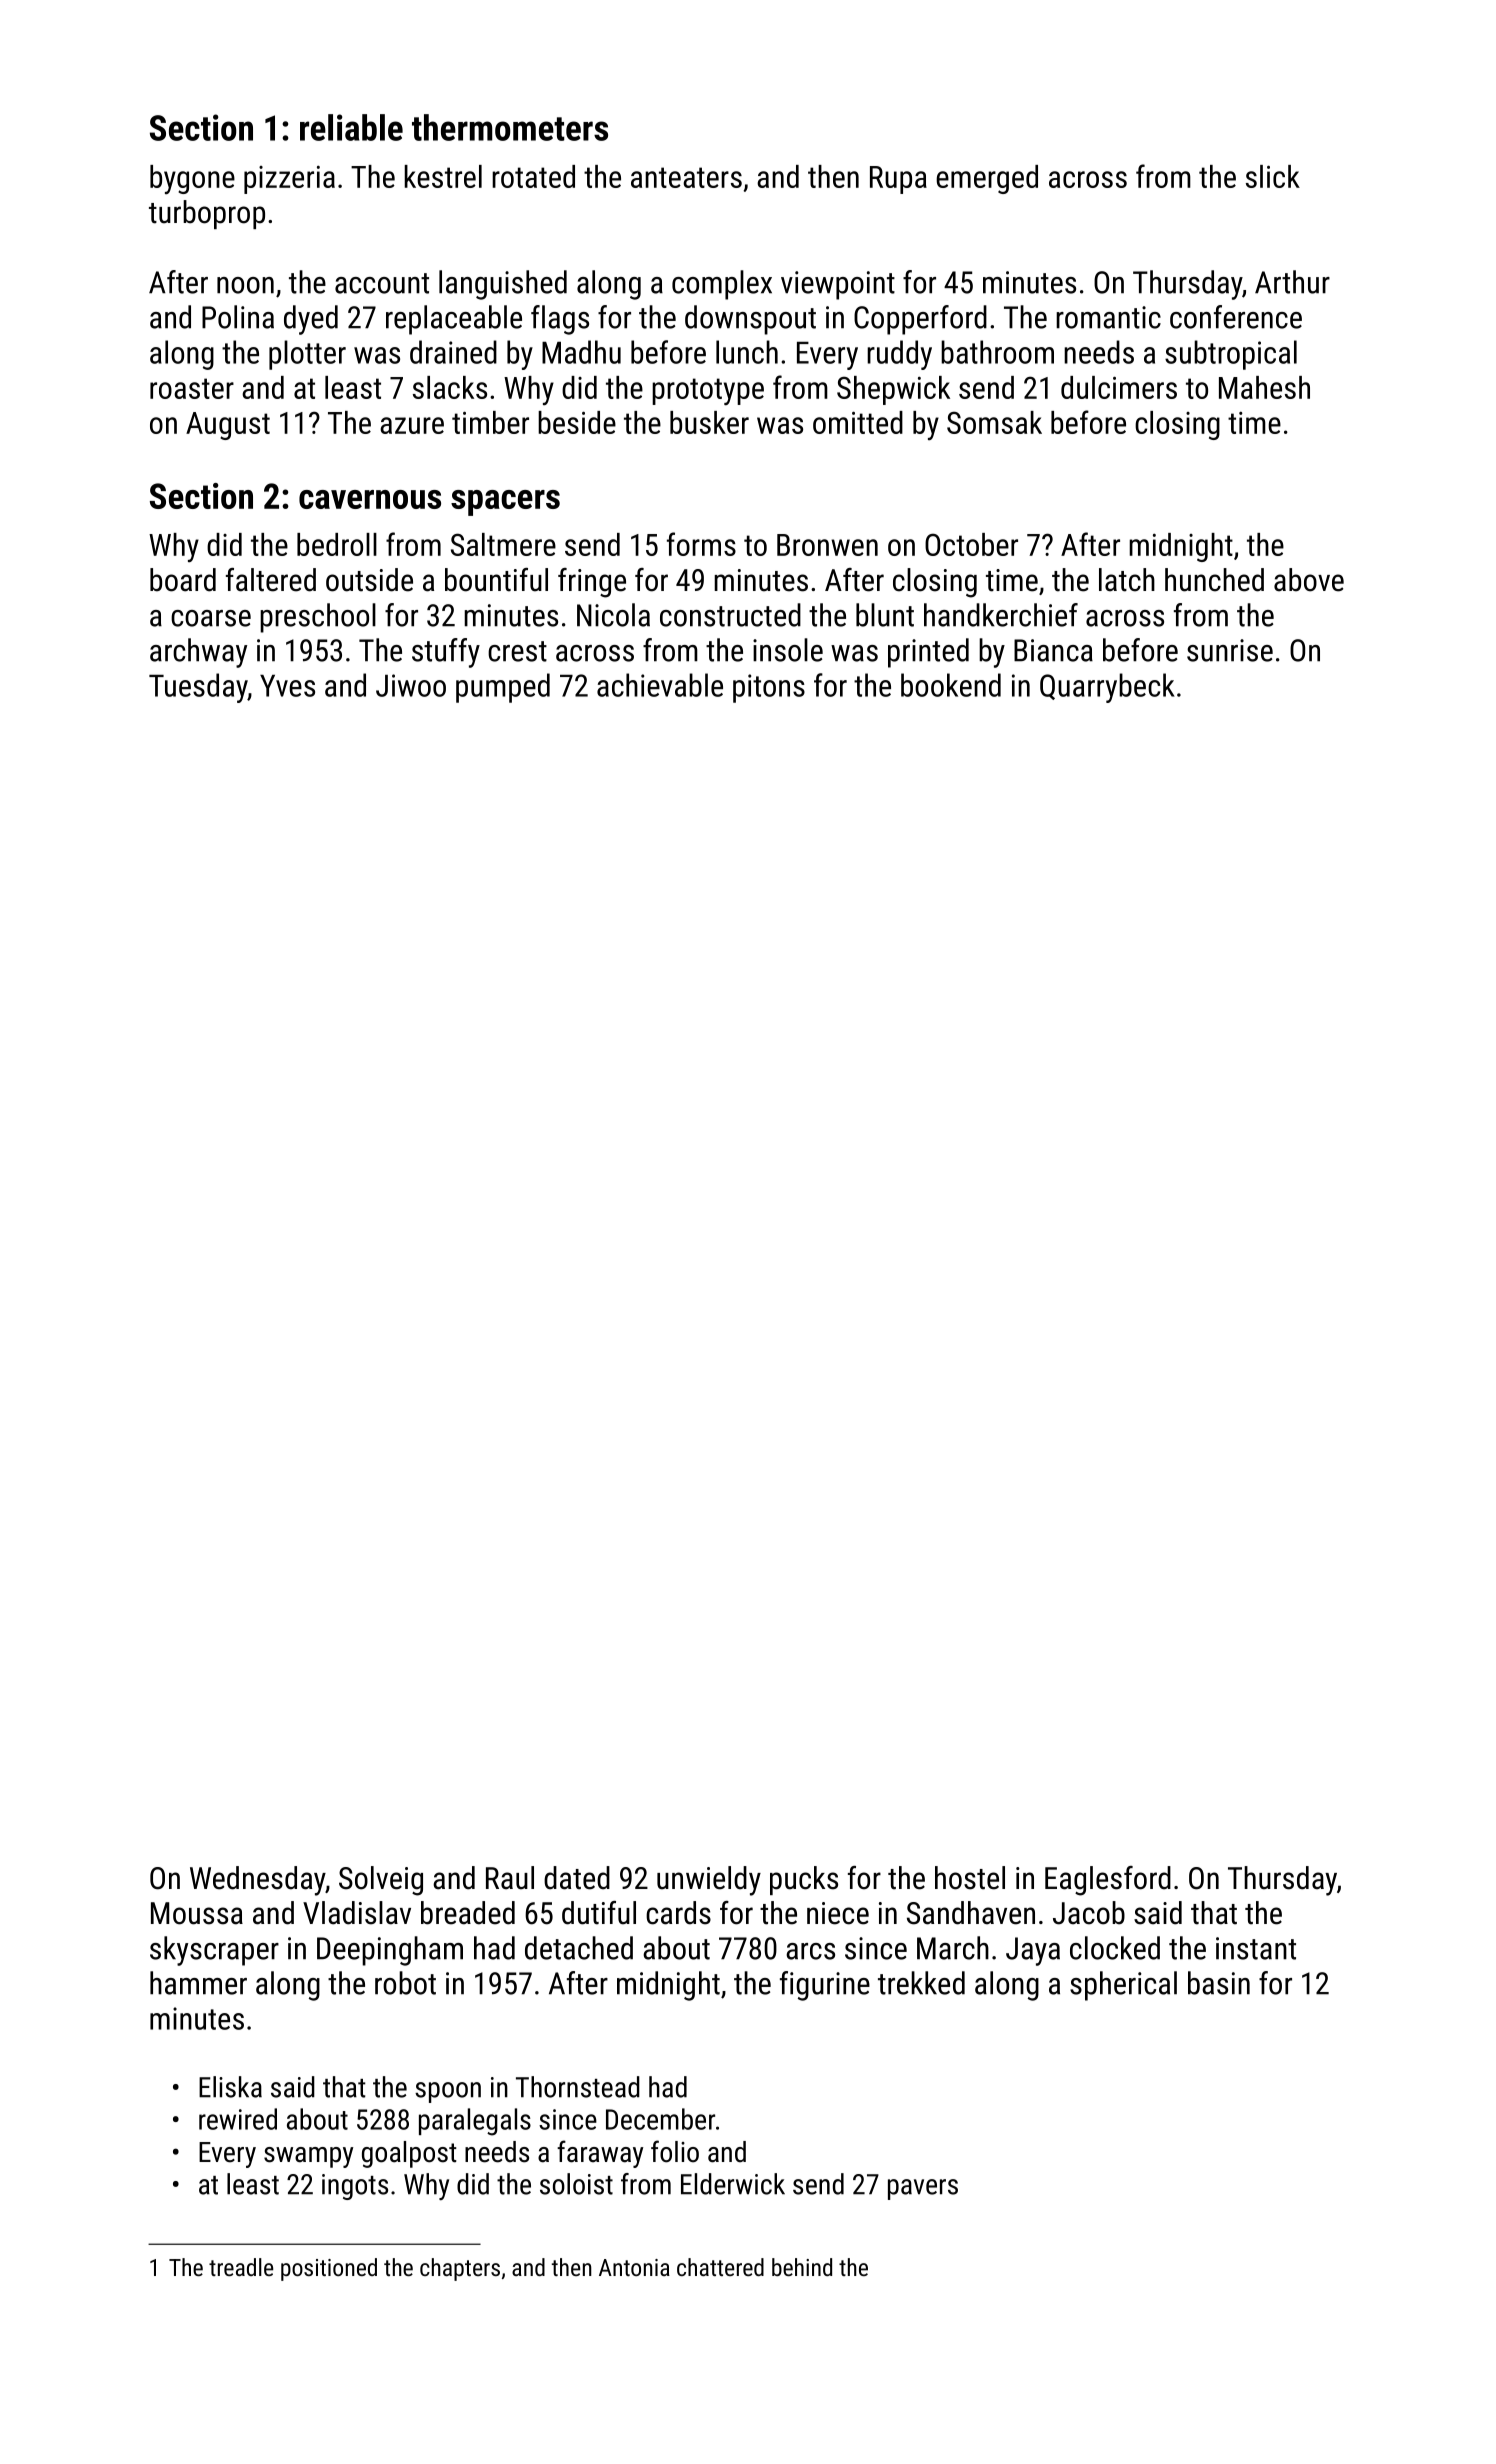 This screenshot has height=2464, width=1496. I want to click on reliable, so click(351, 127).
